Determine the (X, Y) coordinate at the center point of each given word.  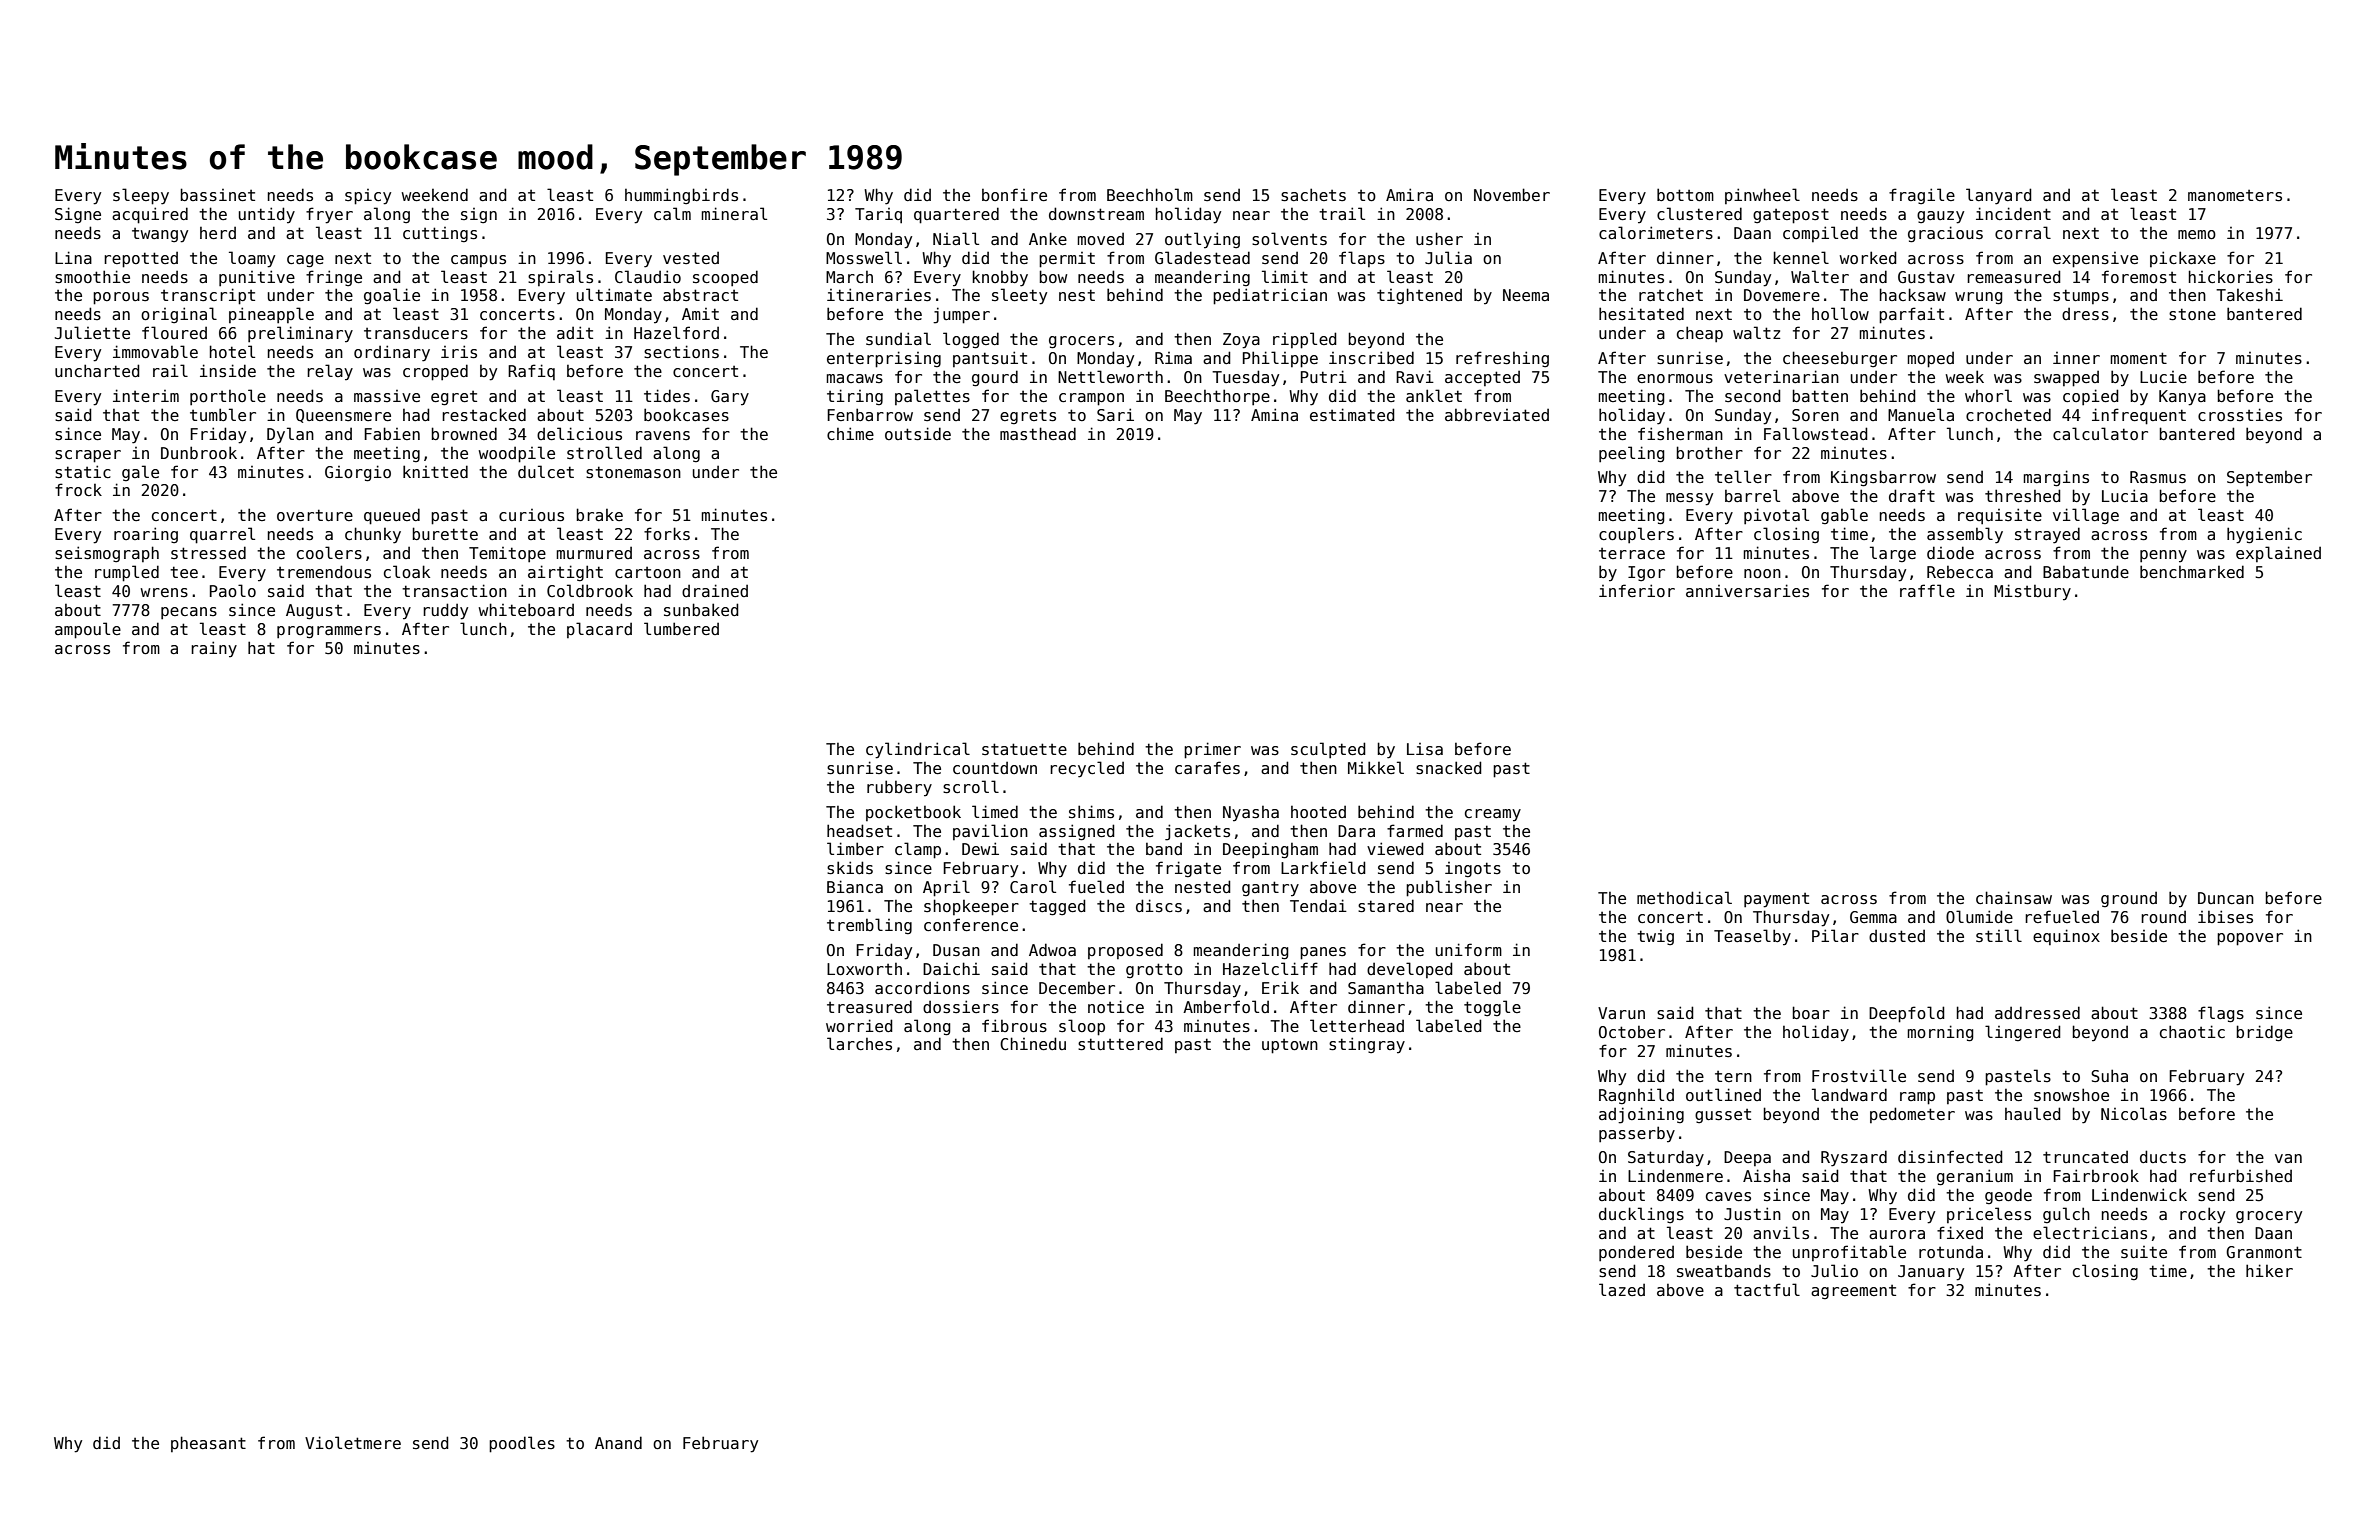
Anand (618, 1442)
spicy (368, 197)
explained (2278, 554)
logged (971, 340)
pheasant (208, 1444)
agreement (1853, 1292)
